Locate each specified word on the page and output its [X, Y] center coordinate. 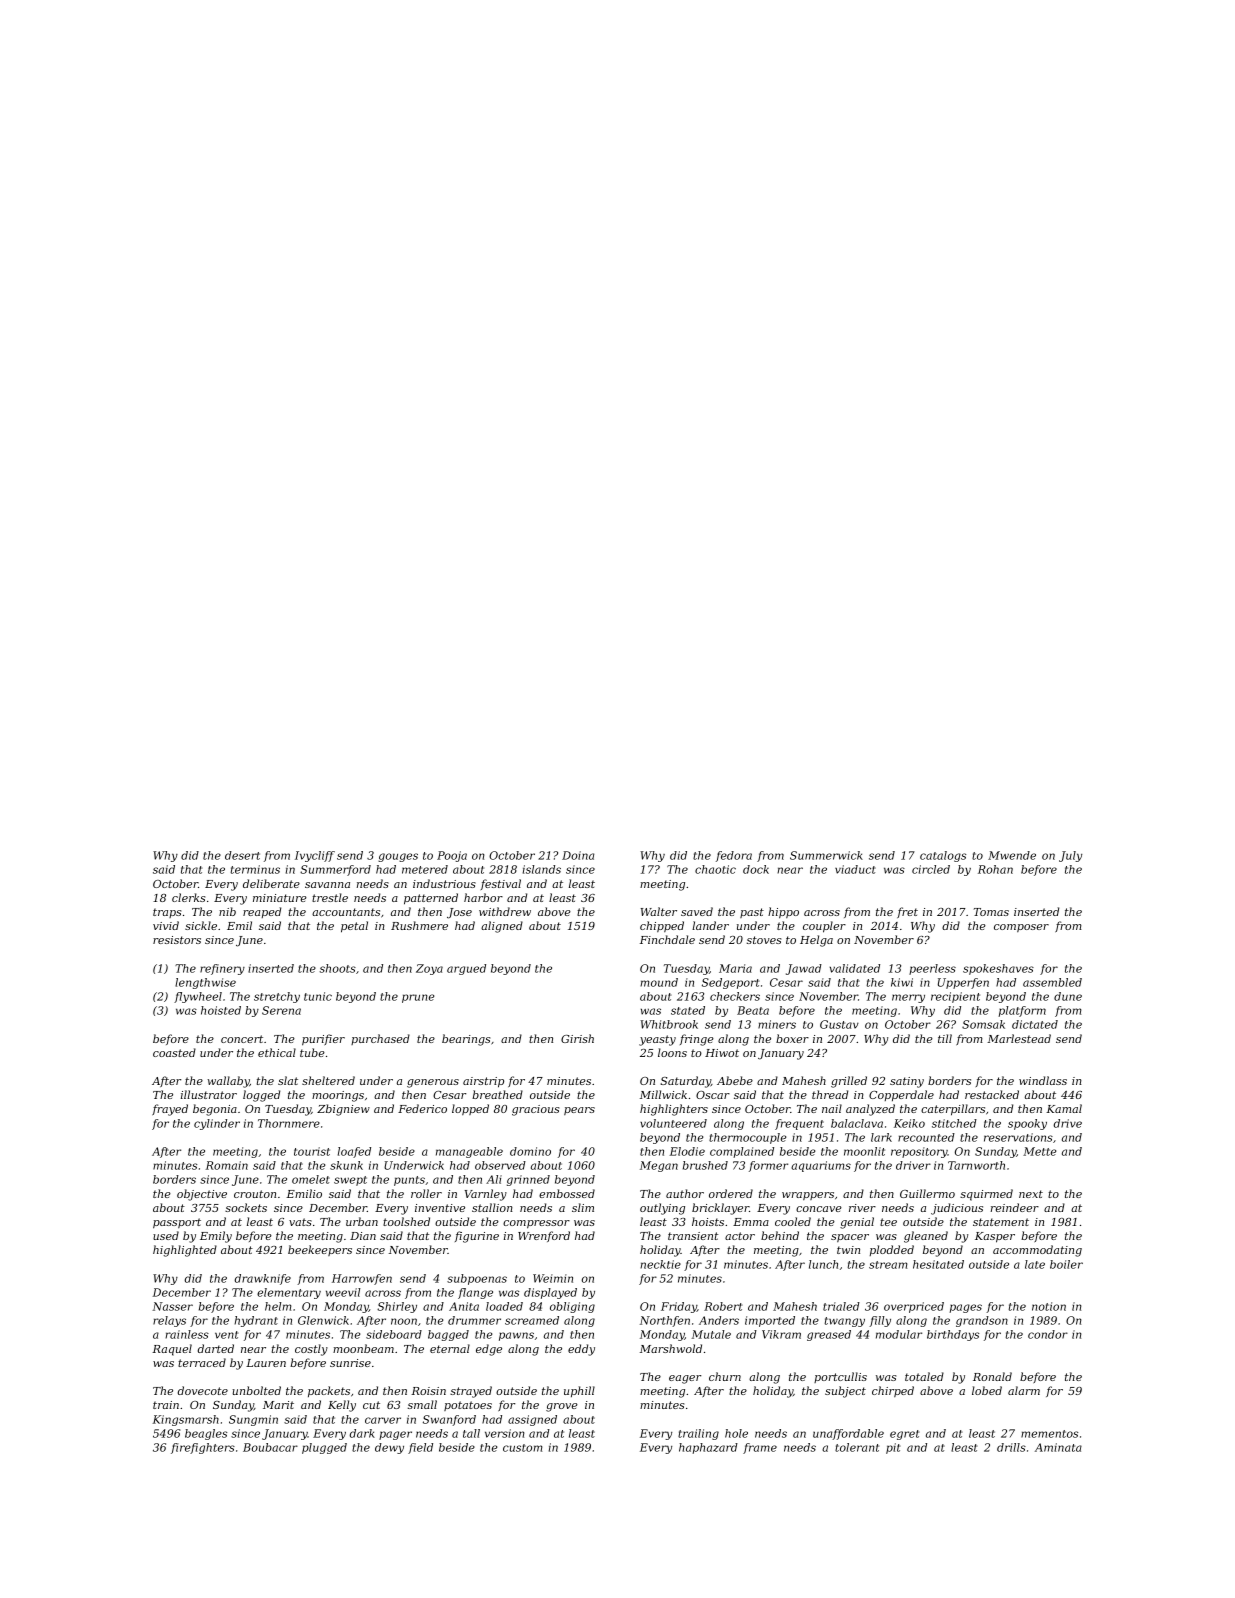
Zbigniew [343, 1110]
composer [1021, 928]
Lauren [266, 1363]
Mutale [711, 1334]
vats [300, 1222]
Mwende [1012, 855]
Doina [578, 855]
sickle [201, 925]
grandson [982, 1321]
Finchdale [667, 939]
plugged [324, 1448]
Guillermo [927, 1193]
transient [693, 1236]
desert [242, 855]
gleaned [926, 1237]
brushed [705, 1165]
